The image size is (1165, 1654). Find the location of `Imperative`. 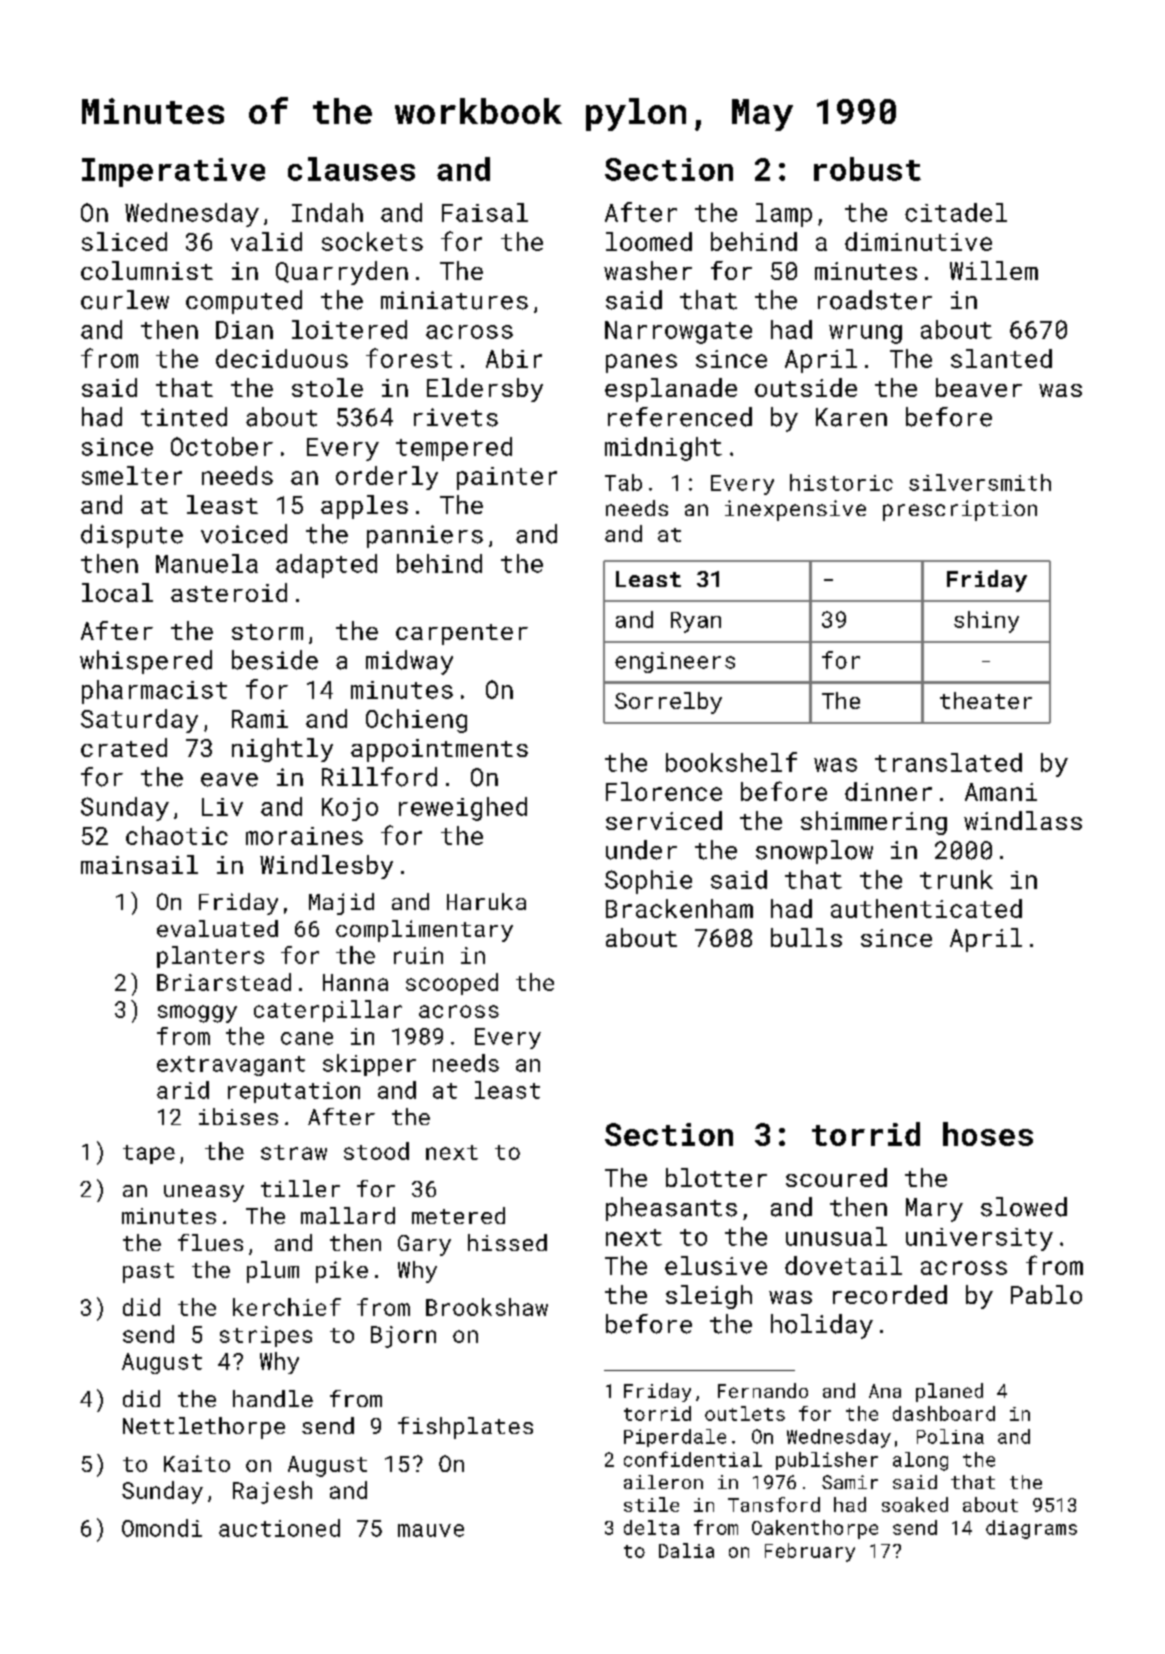

Imperative is located at coordinates (173, 172).
